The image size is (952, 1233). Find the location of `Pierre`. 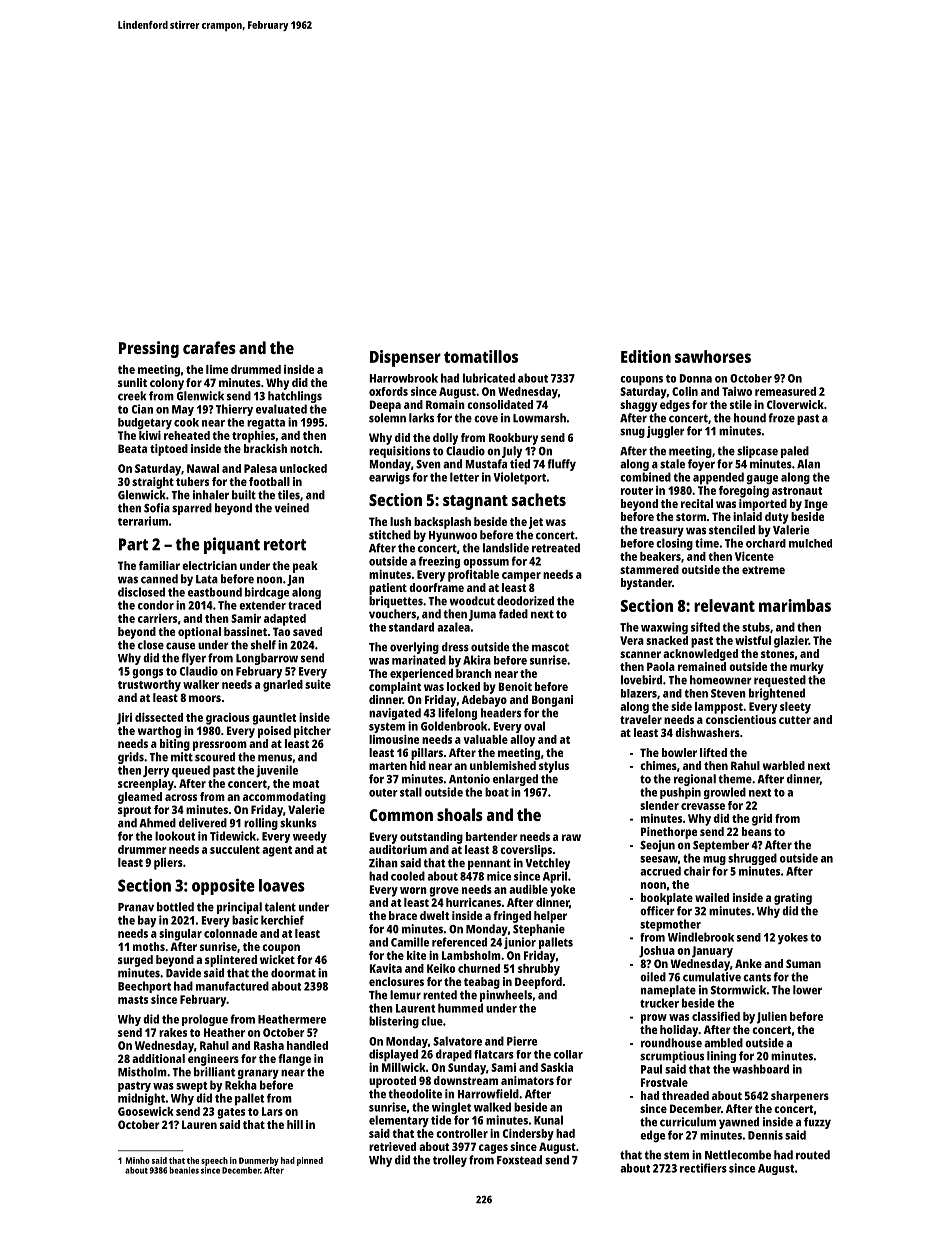

Pierre is located at coordinates (522, 1041).
